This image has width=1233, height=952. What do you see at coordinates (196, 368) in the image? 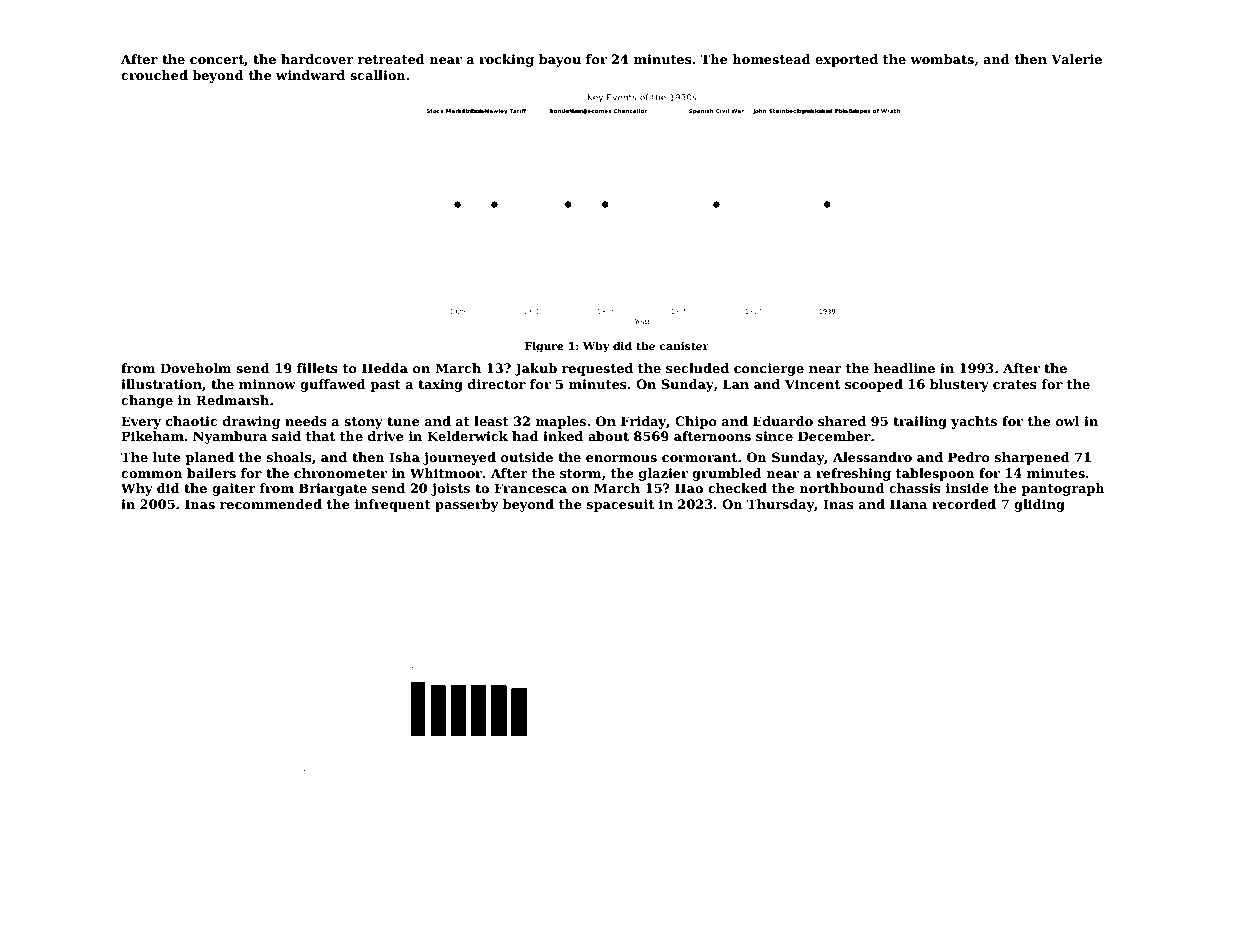
I see `Doveholm` at bounding box center [196, 368].
